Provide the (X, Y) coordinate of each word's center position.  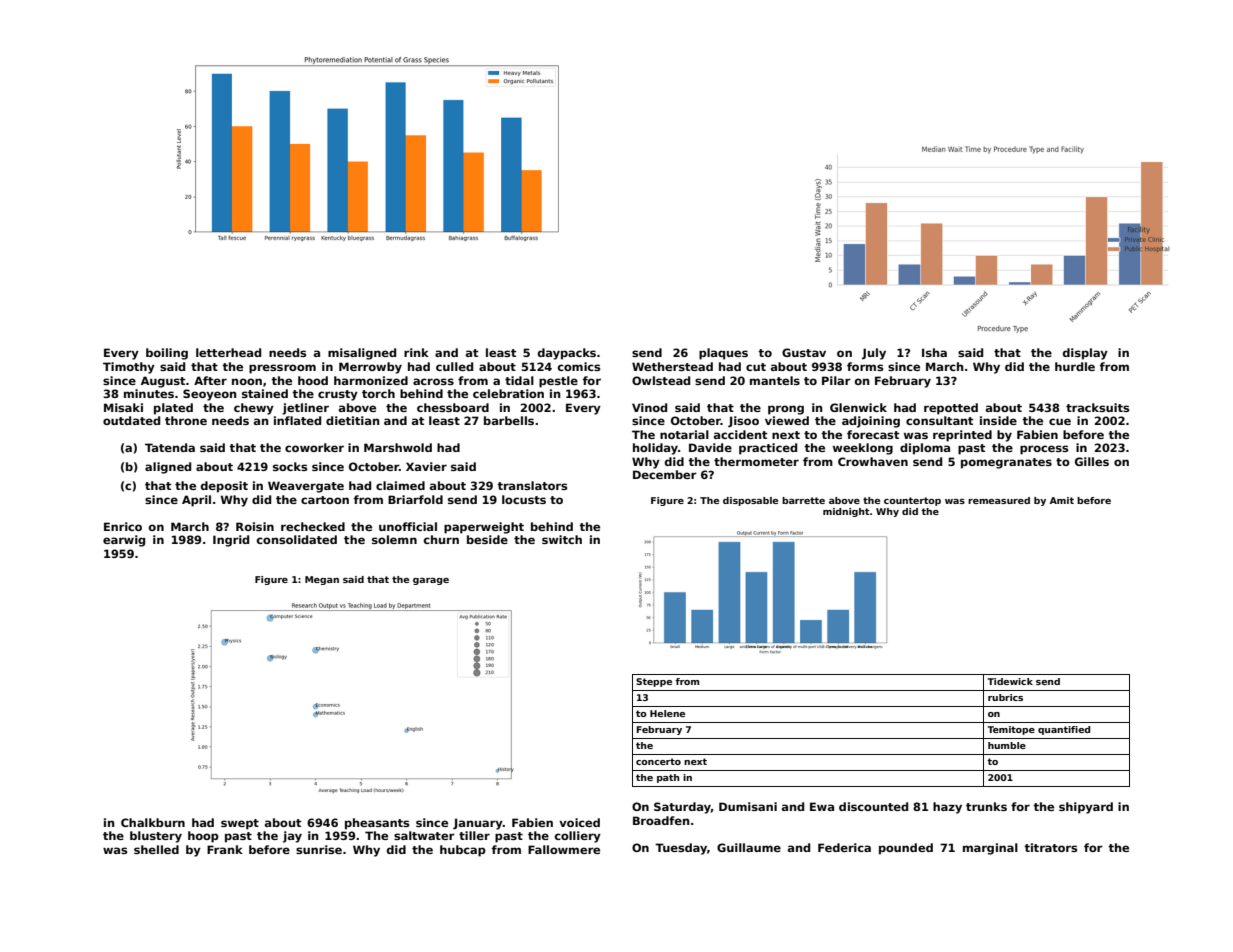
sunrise (319, 849)
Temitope (1011, 730)
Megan (322, 580)
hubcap (463, 851)
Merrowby (370, 368)
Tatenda (170, 447)
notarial (684, 434)
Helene (667, 713)
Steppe (654, 682)
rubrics (1005, 697)
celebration (508, 393)
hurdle (1075, 366)
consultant (939, 420)
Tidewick (1010, 681)
